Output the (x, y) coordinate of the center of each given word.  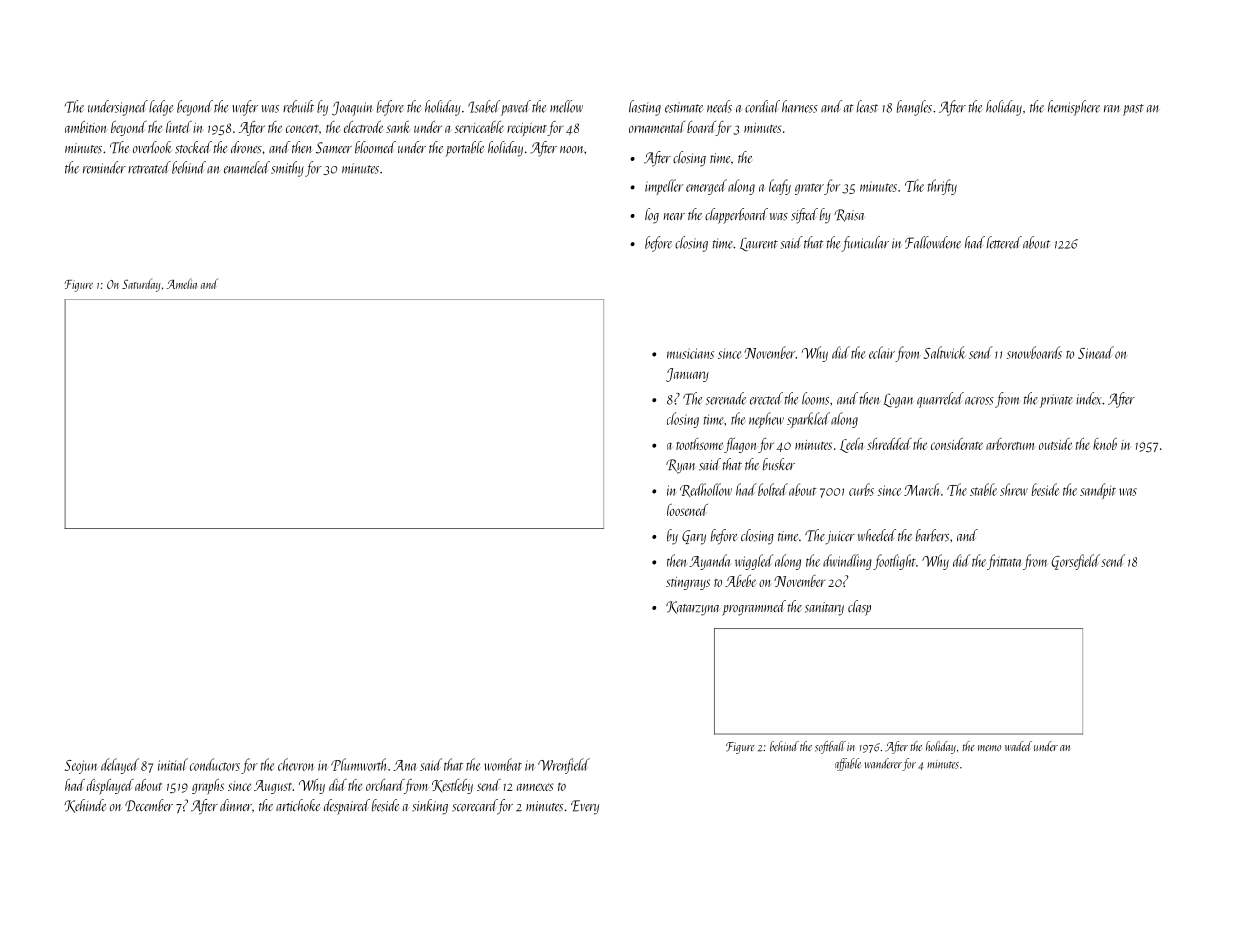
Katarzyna (692, 608)
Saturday (141, 285)
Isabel (484, 106)
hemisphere (1074, 108)
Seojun (81, 767)
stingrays (688, 583)
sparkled (808, 420)
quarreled (940, 400)
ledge (161, 108)
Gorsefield (1076, 562)
